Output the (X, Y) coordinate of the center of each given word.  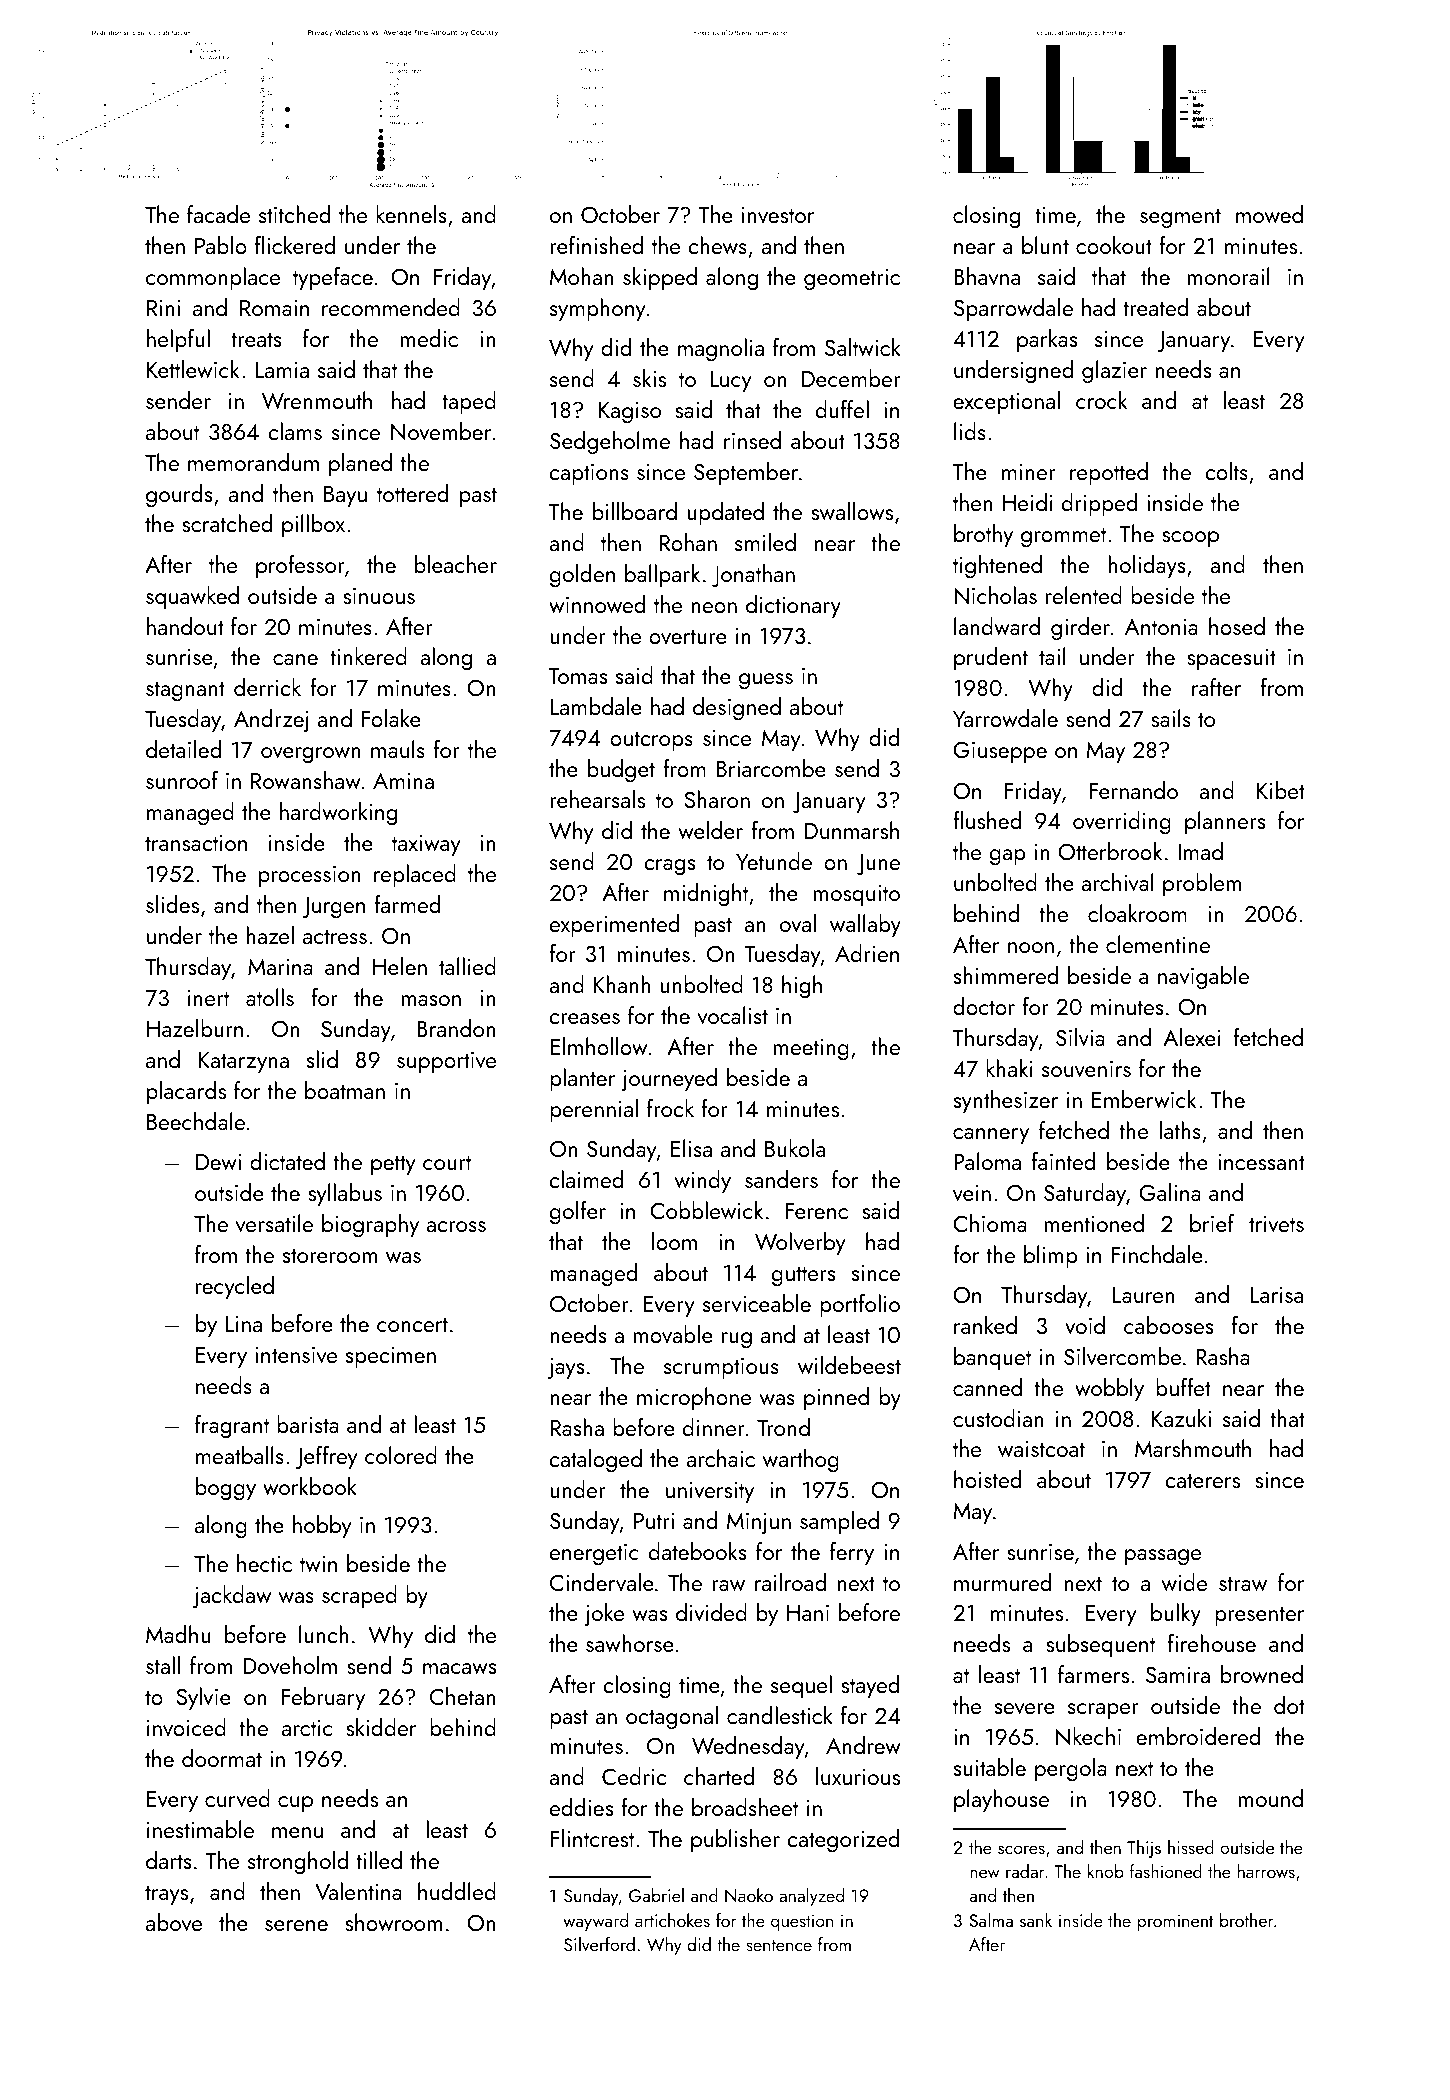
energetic (594, 1555)
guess (766, 681)
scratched (227, 523)
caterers (1202, 1481)
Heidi (1028, 502)
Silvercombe (1122, 1356)
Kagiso (630, 413)
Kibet (1281, 790)
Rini (163, 308)
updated (725, 513)
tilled (379, 1860)
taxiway (426, 845)
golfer (578, 1212)
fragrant (232, 1426)
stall (163, 1665)
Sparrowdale (1013, 309)
